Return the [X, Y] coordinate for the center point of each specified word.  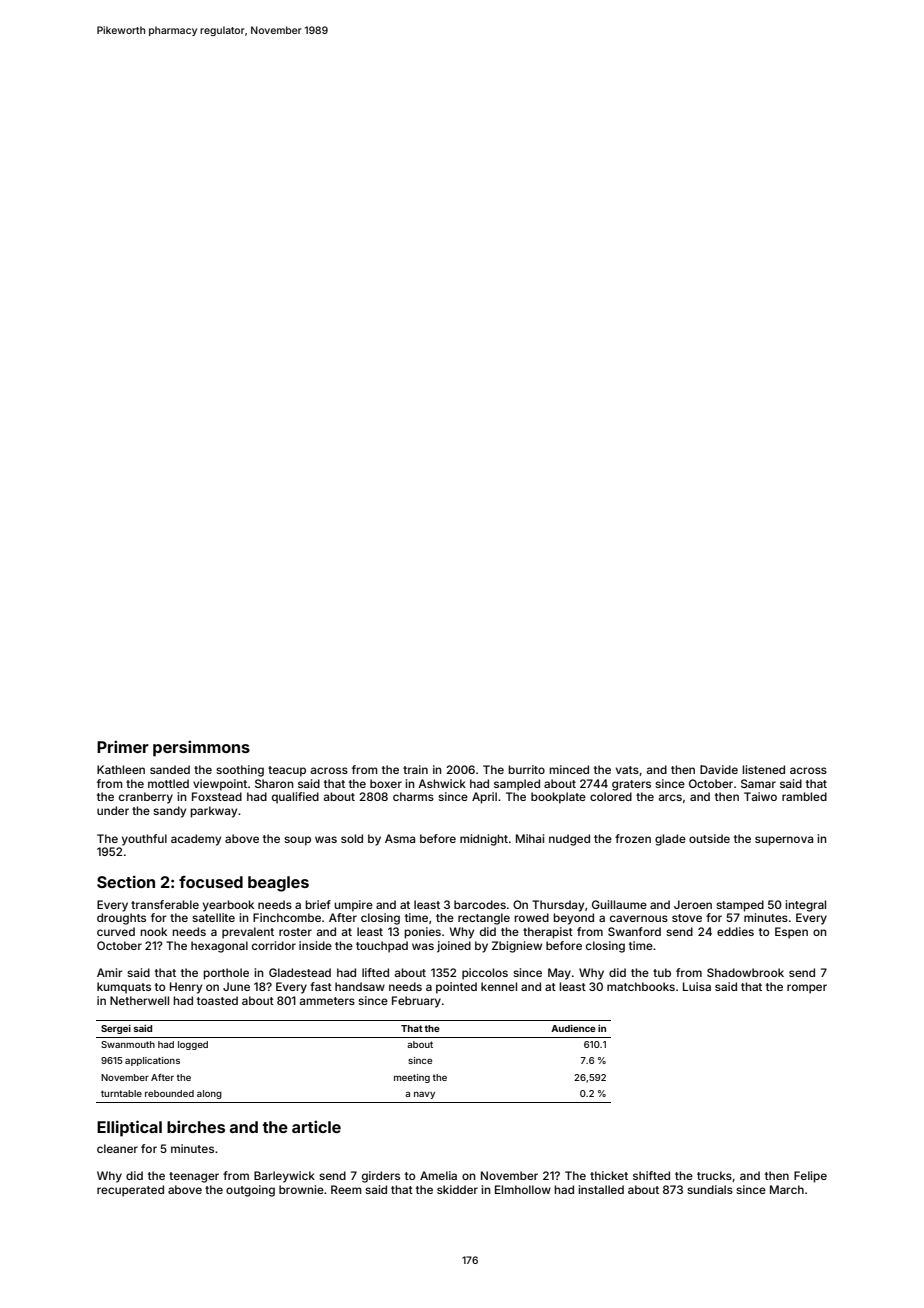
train [415, 769]
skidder [457, 1189]
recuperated [130, 1191]
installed [601, 1189]
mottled [168, 783]
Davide [719, 769]
